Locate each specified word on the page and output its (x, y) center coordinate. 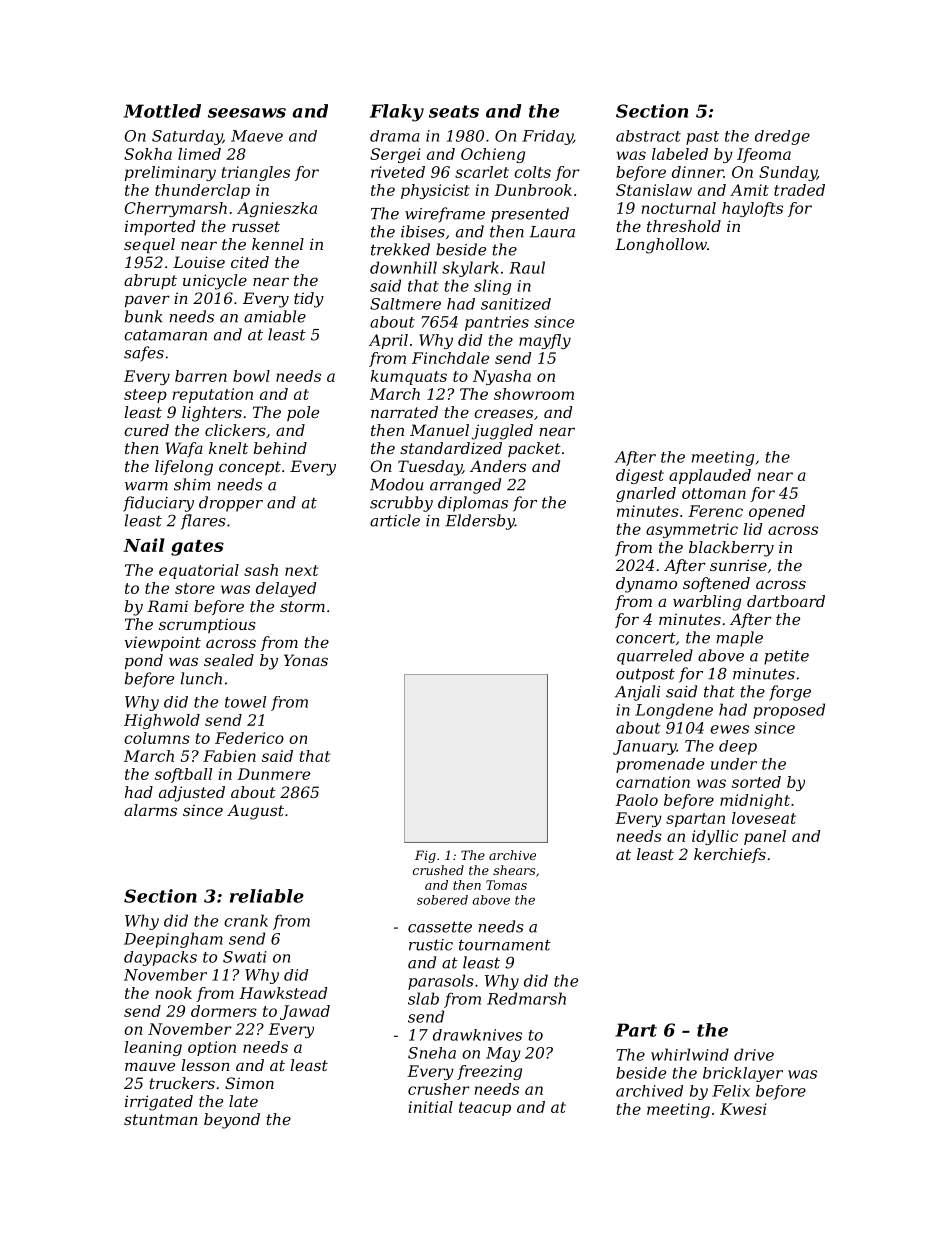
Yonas (306, 660)
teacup (485, 1109)
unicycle (215, 282)
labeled (680, 154)
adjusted (192, 794)
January (644, 747)
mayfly (545, 341)
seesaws (247, 113)
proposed (789, 711)
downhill (403, 267)
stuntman (161, 1119)
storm (302, 606)
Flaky (397, 113)
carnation (653, 782)
